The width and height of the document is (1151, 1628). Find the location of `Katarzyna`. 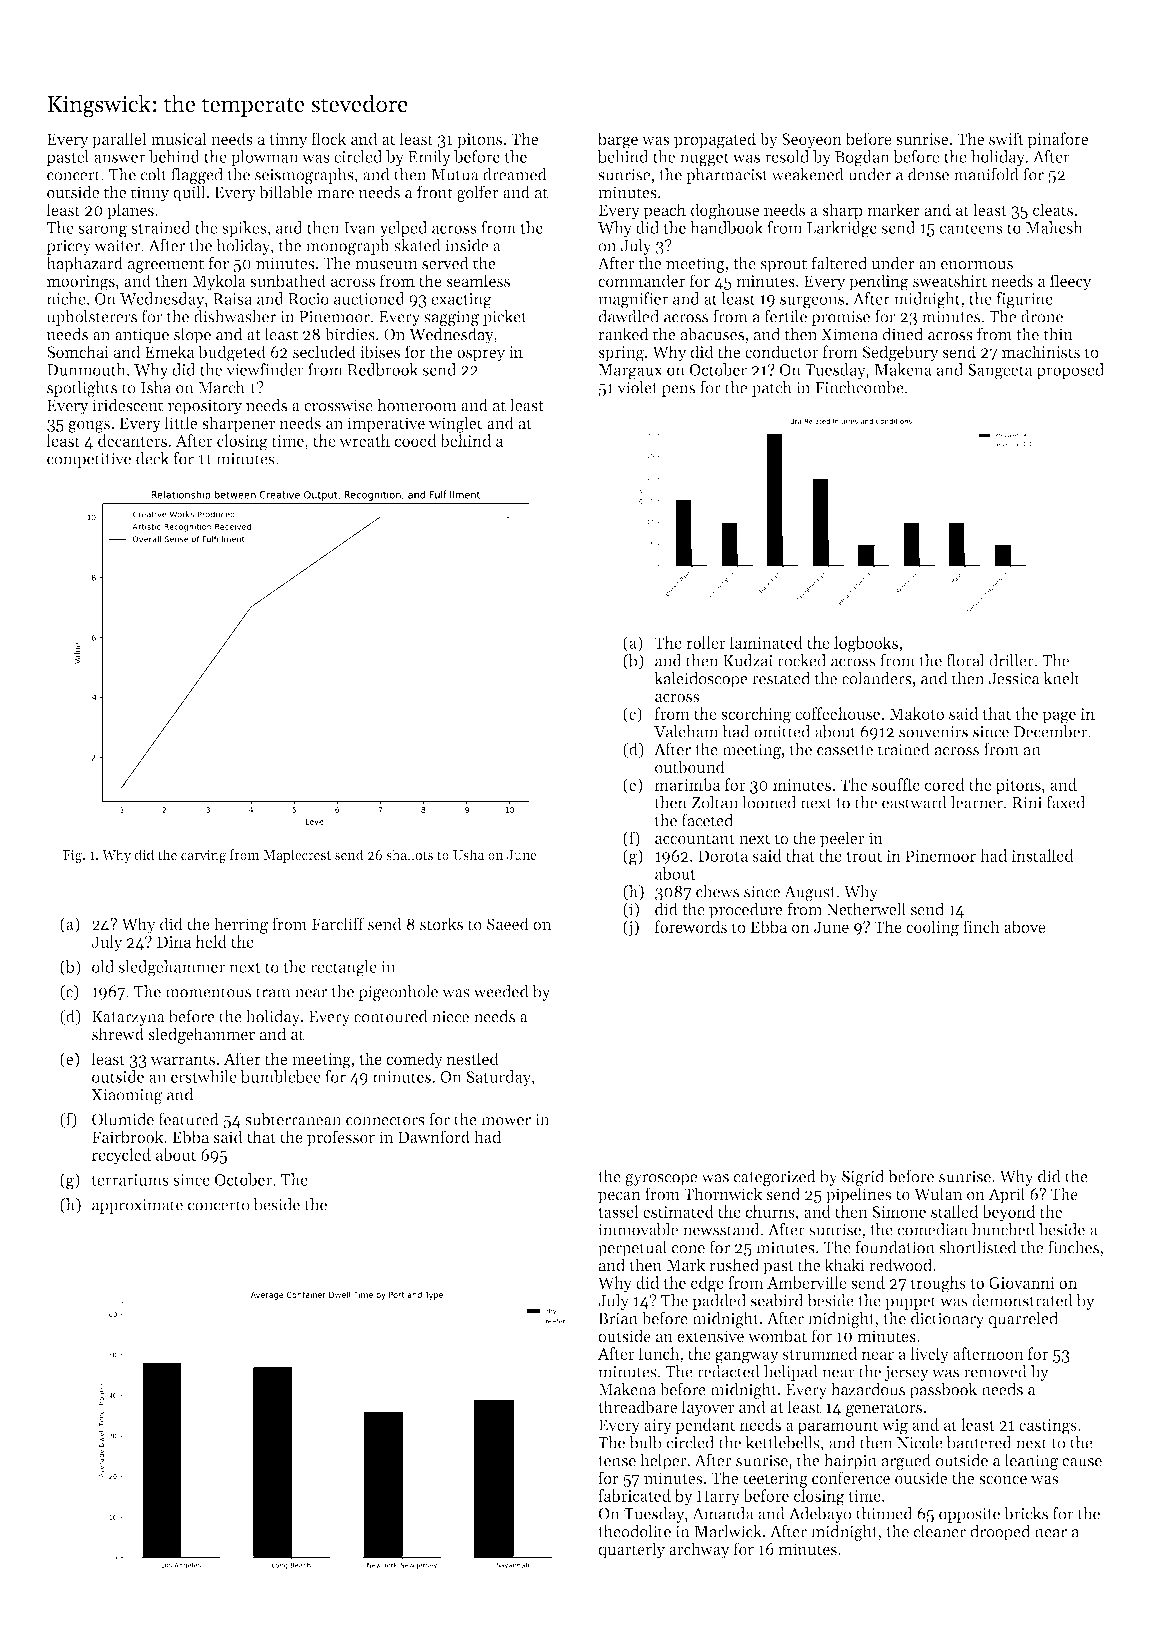

Katarzyna is located at coordinates (128, 1018).
